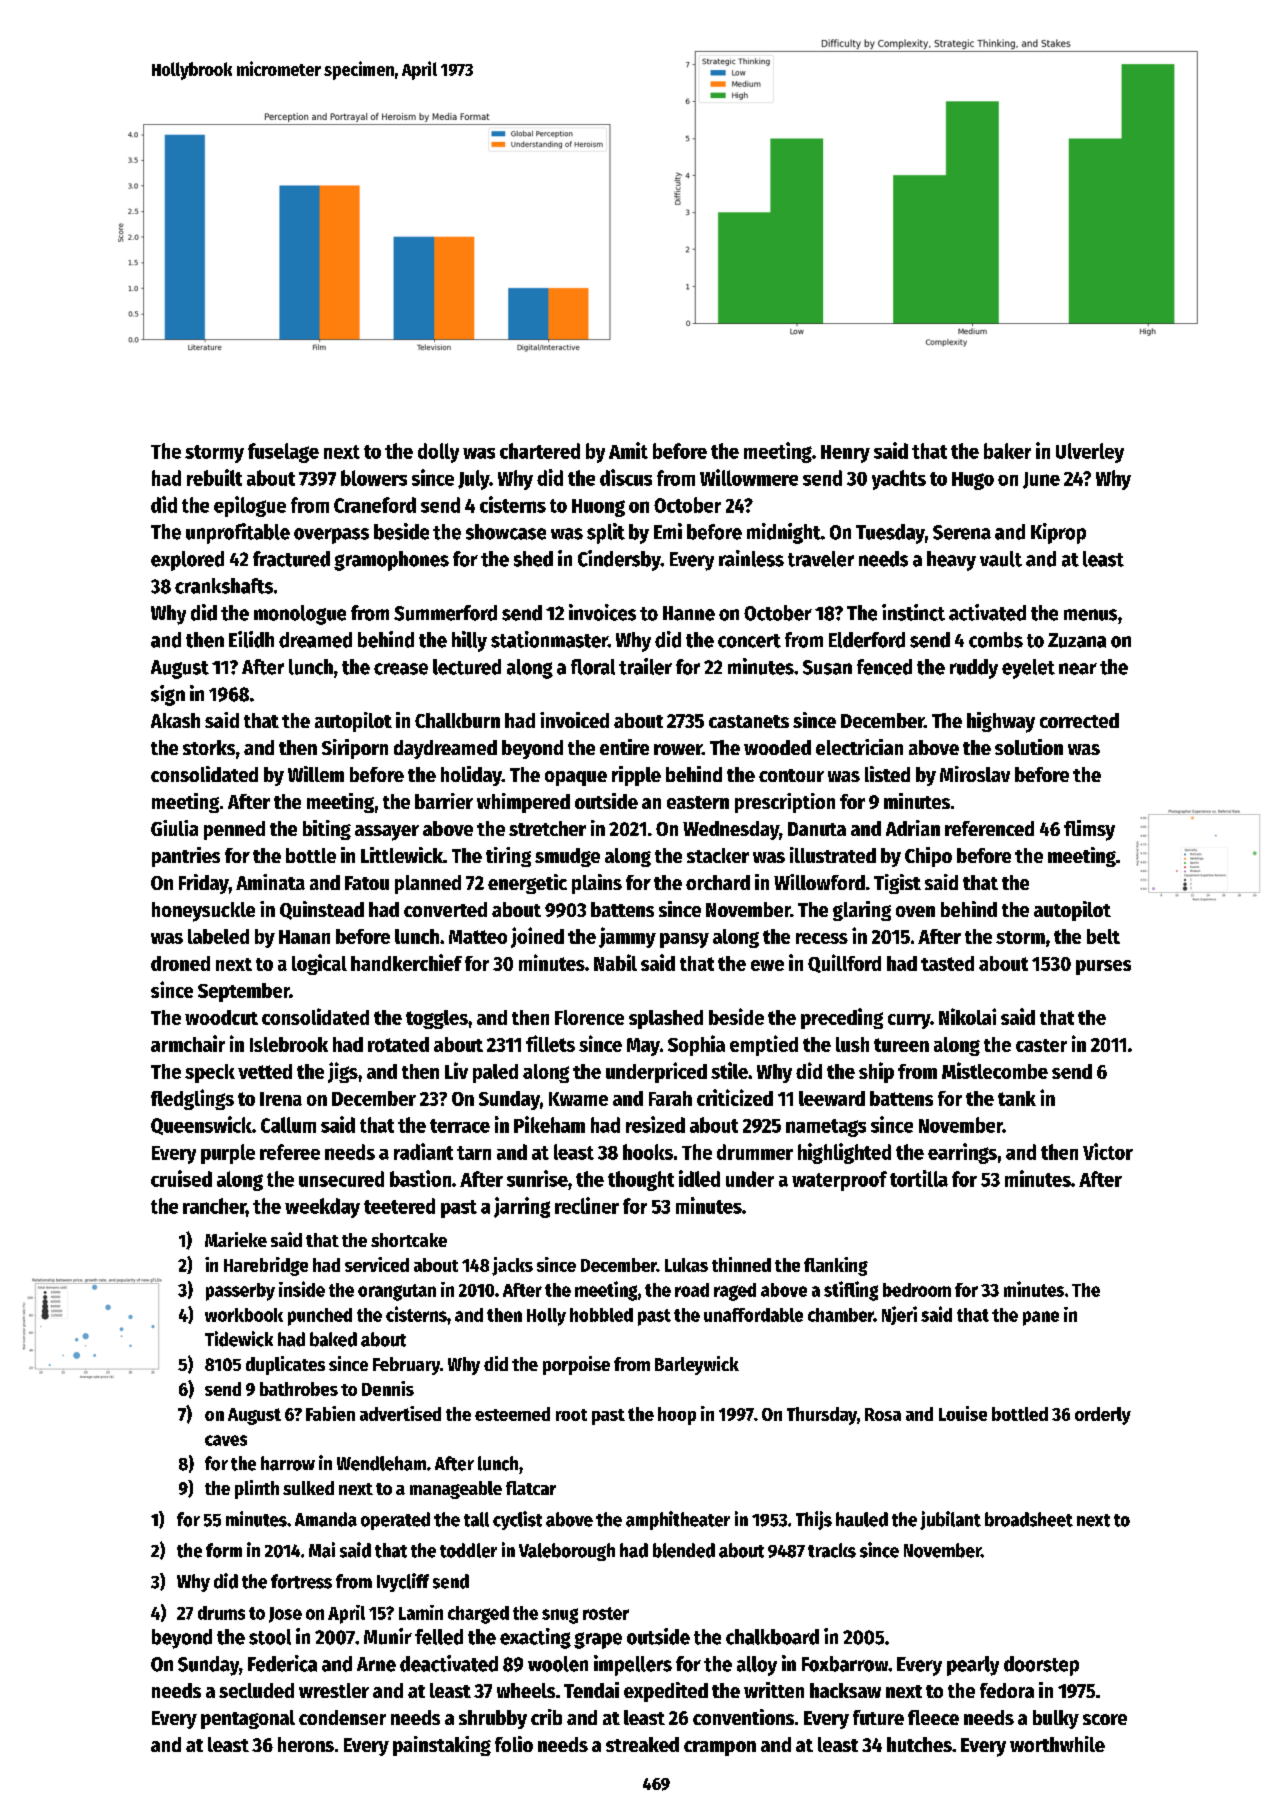 The image size is (1285, 1818). What do you see at coordinates (442, 1746) in the image?
I see `painstaking` at bounding box center [442, 1746].
